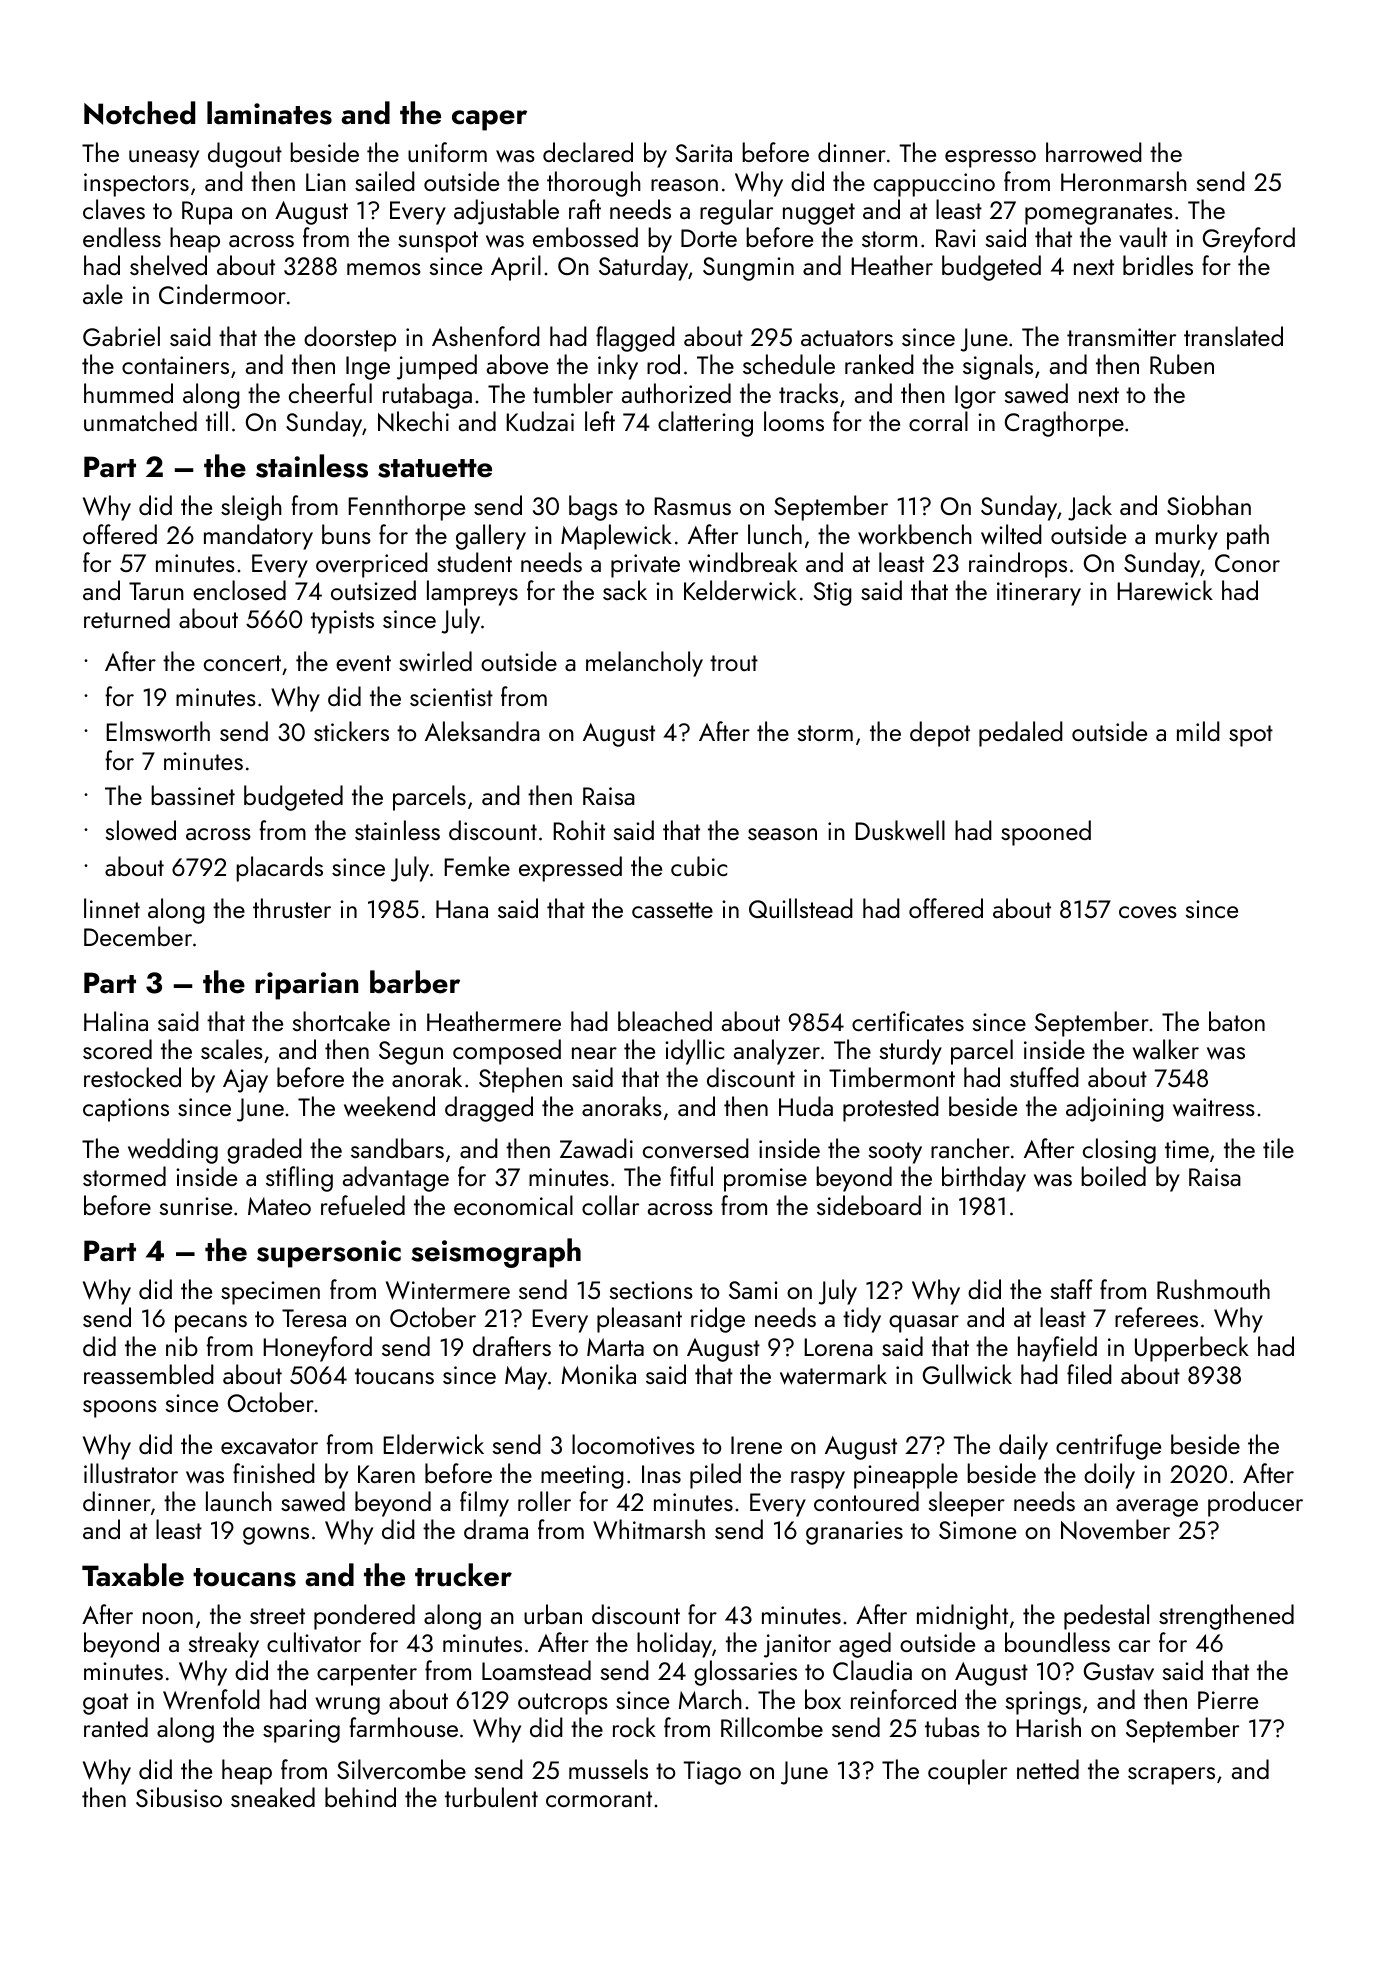  I want to click on claves, so click(114, 209).
